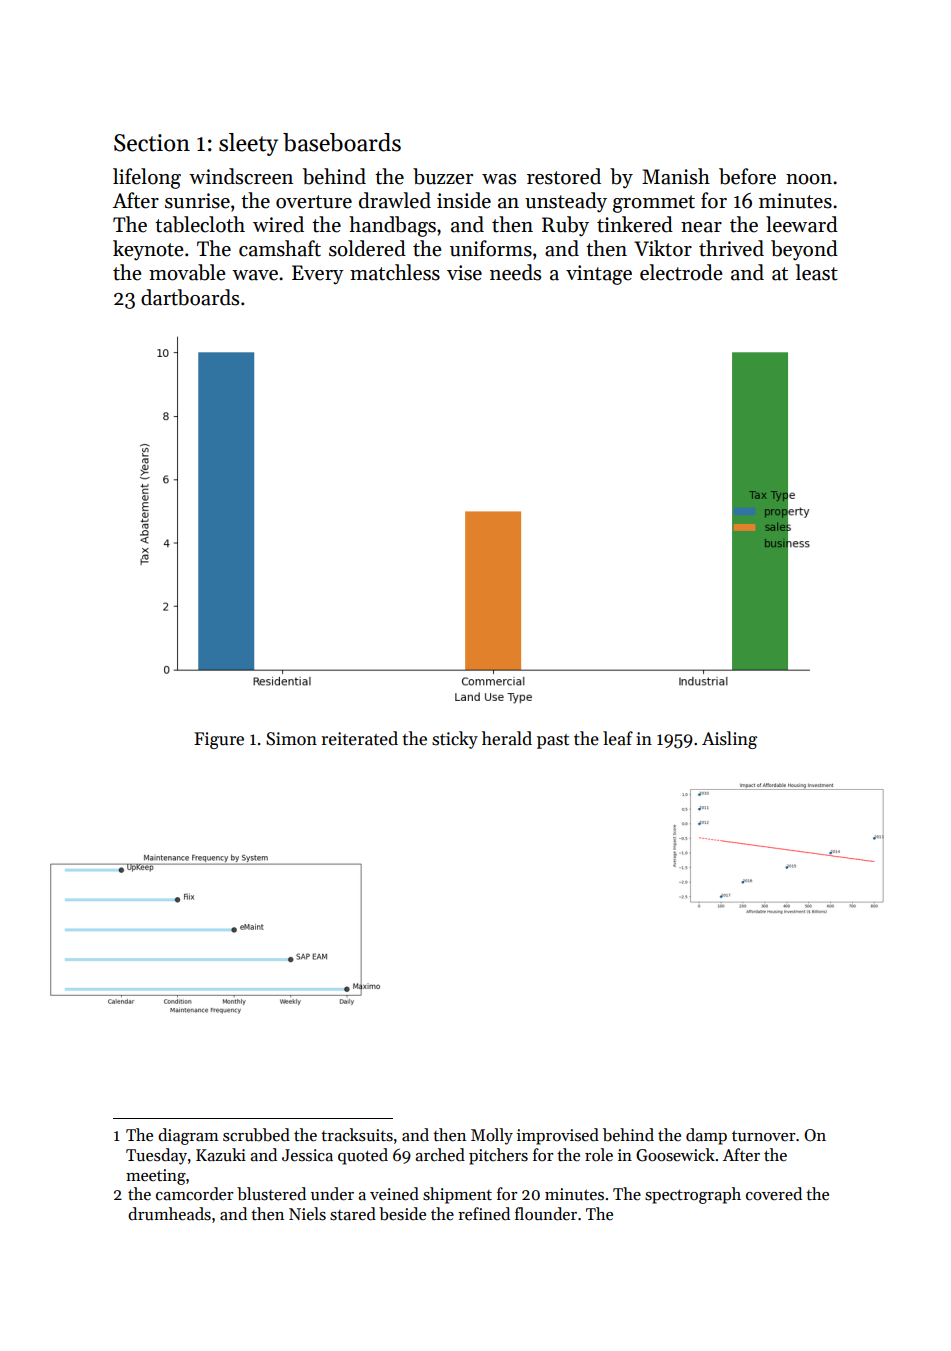 The image size is (951, 1351). Describe the element at coordinates (553, 741) in the image. I see `past` at that location.
